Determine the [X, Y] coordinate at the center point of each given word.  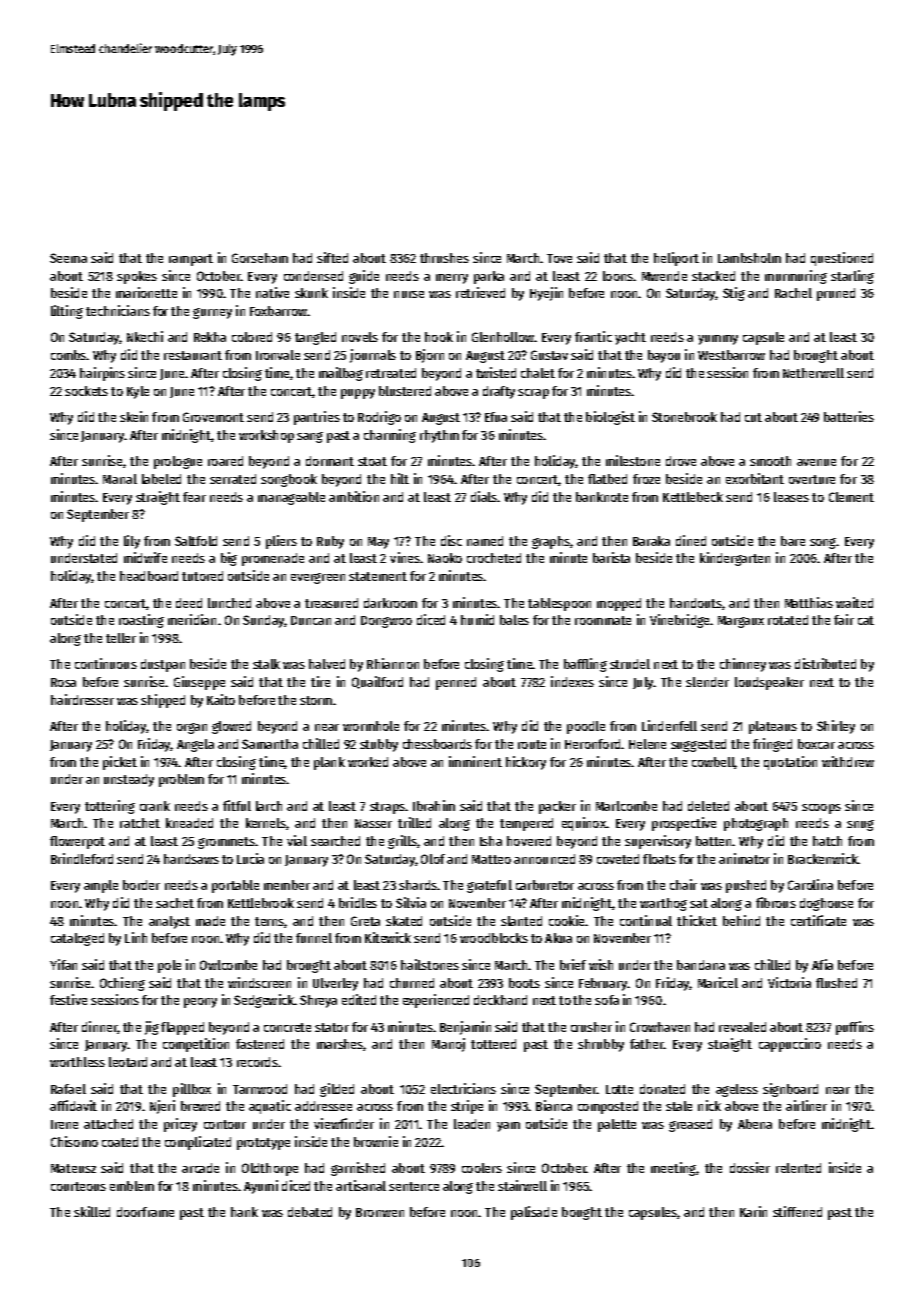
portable [235, 886]
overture [812, 479]
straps [387, 808]
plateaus [773, 727]
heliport [676, 259]
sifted [332, 257]
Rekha [210, 337]
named [485, 541]
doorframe [145, 1212]
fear [194, 497]
